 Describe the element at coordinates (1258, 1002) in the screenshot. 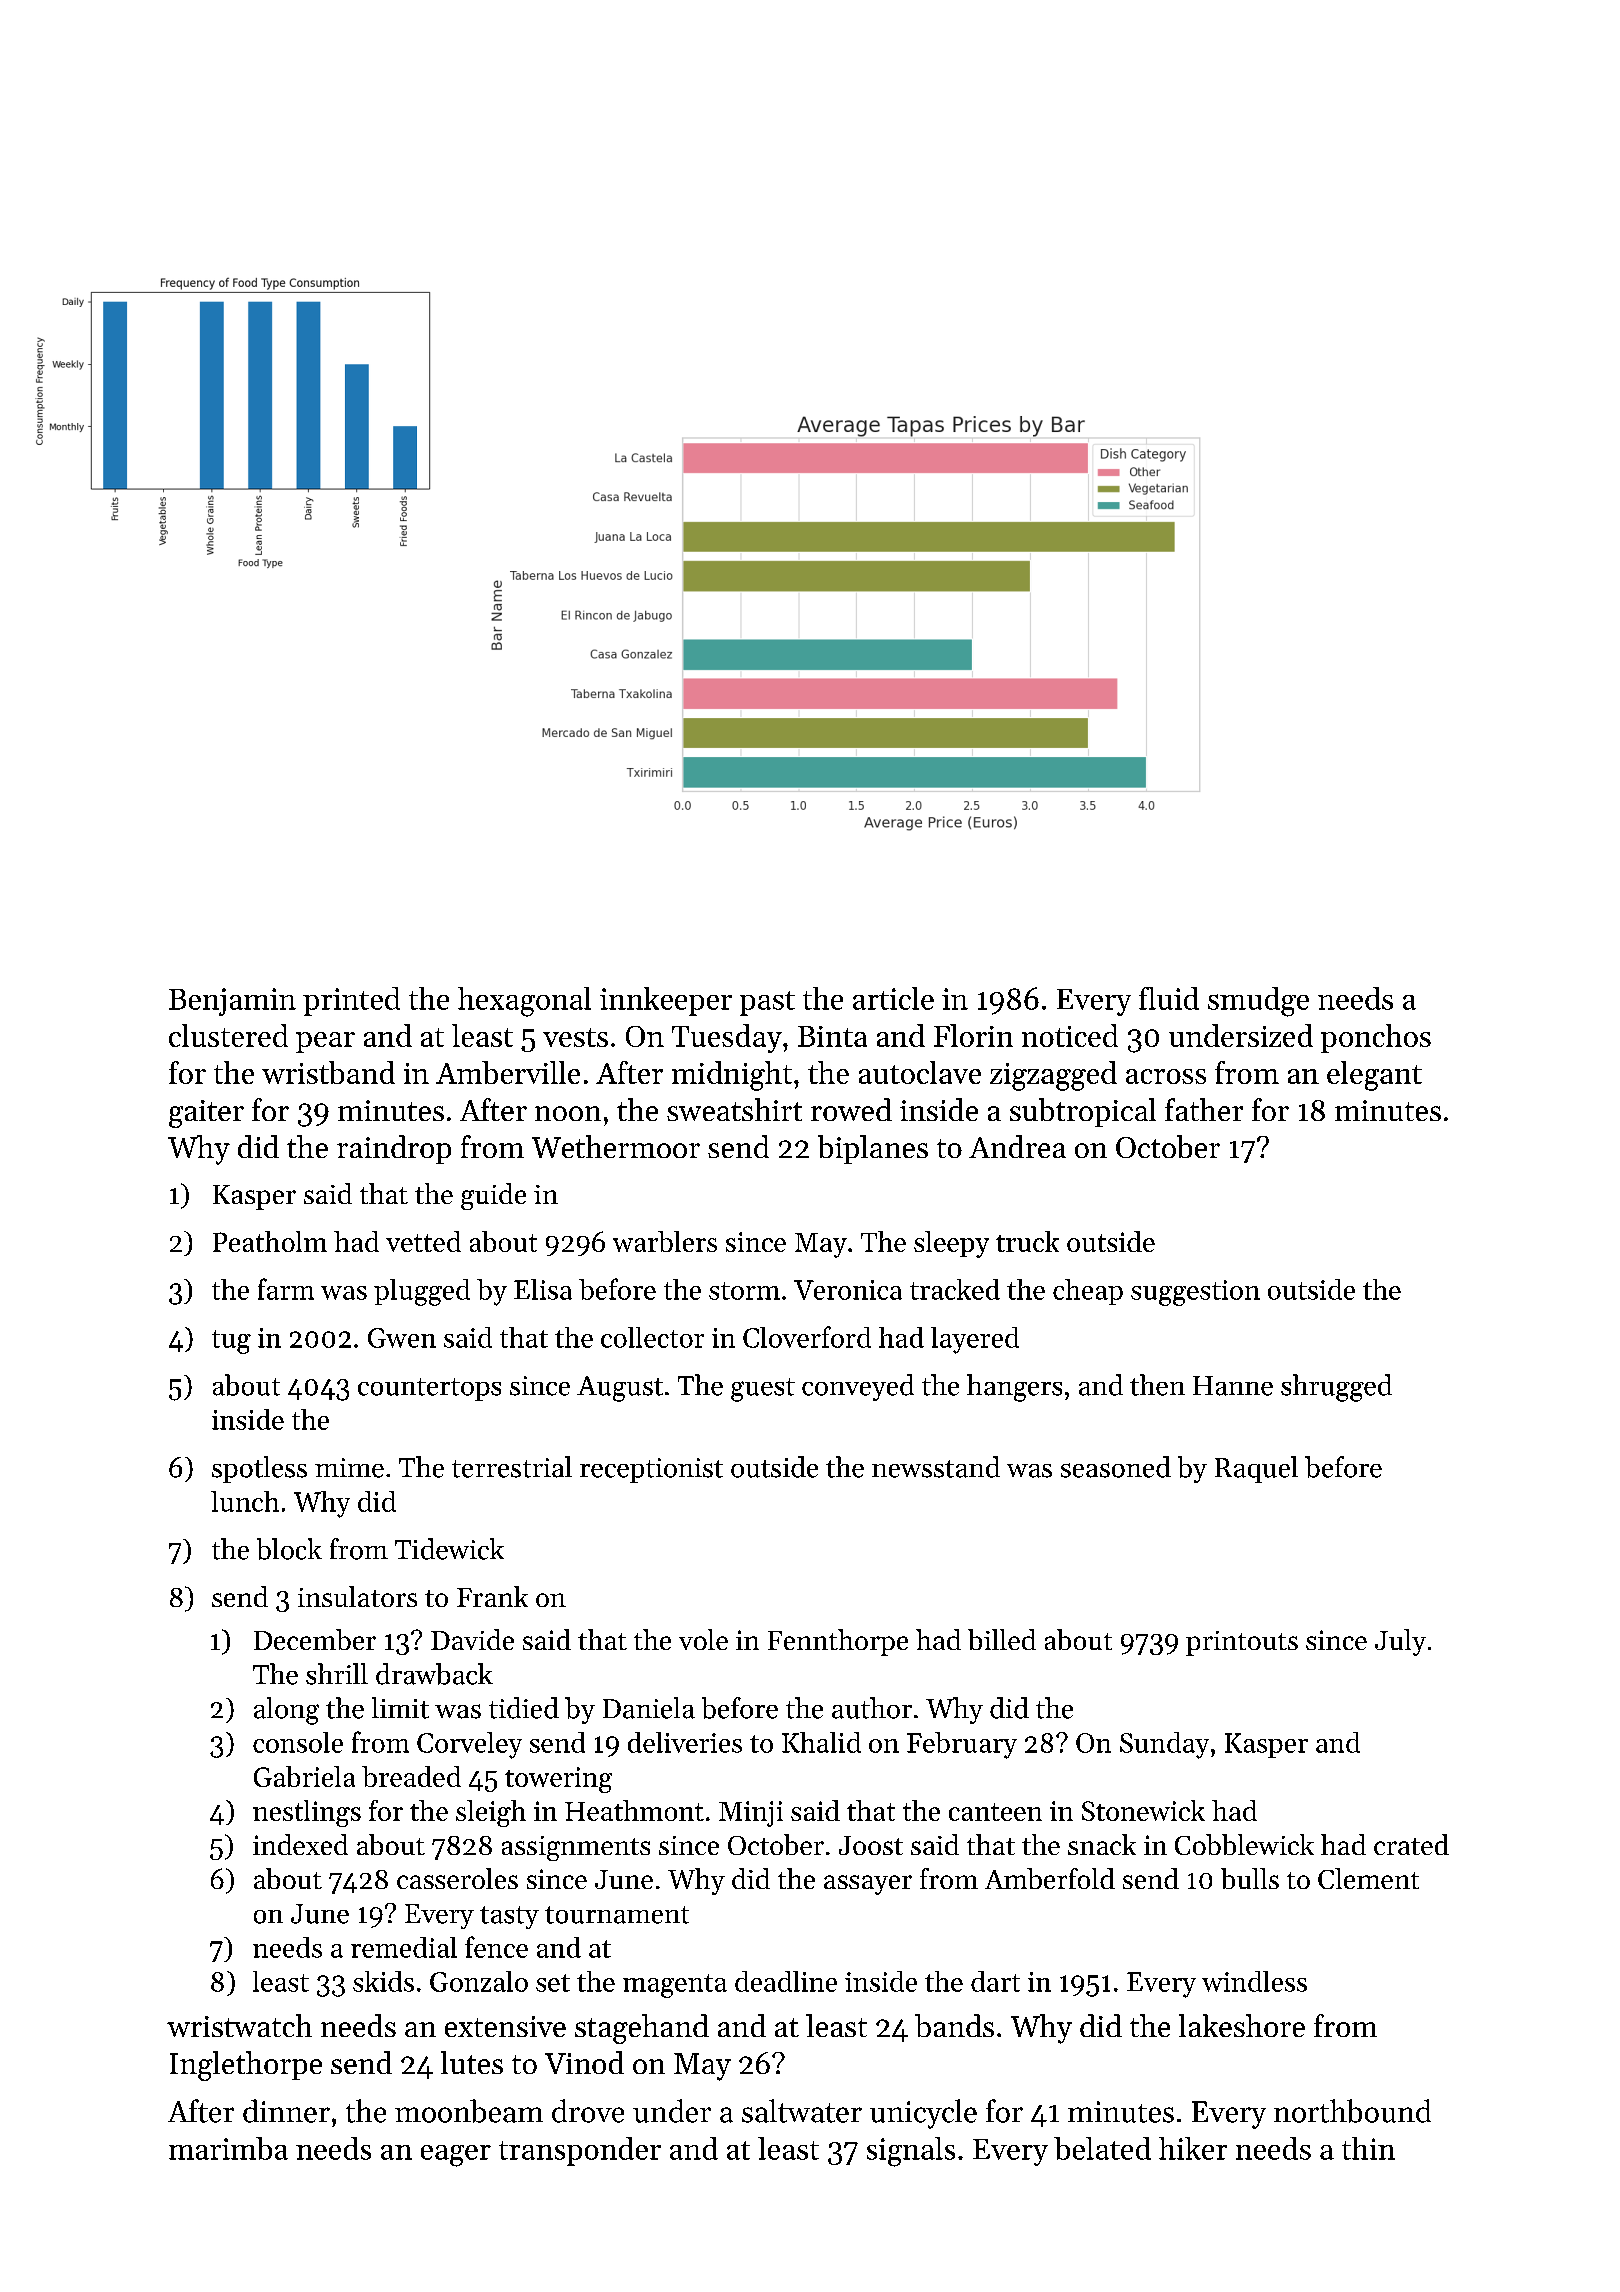

I see `smudge` at that location.
